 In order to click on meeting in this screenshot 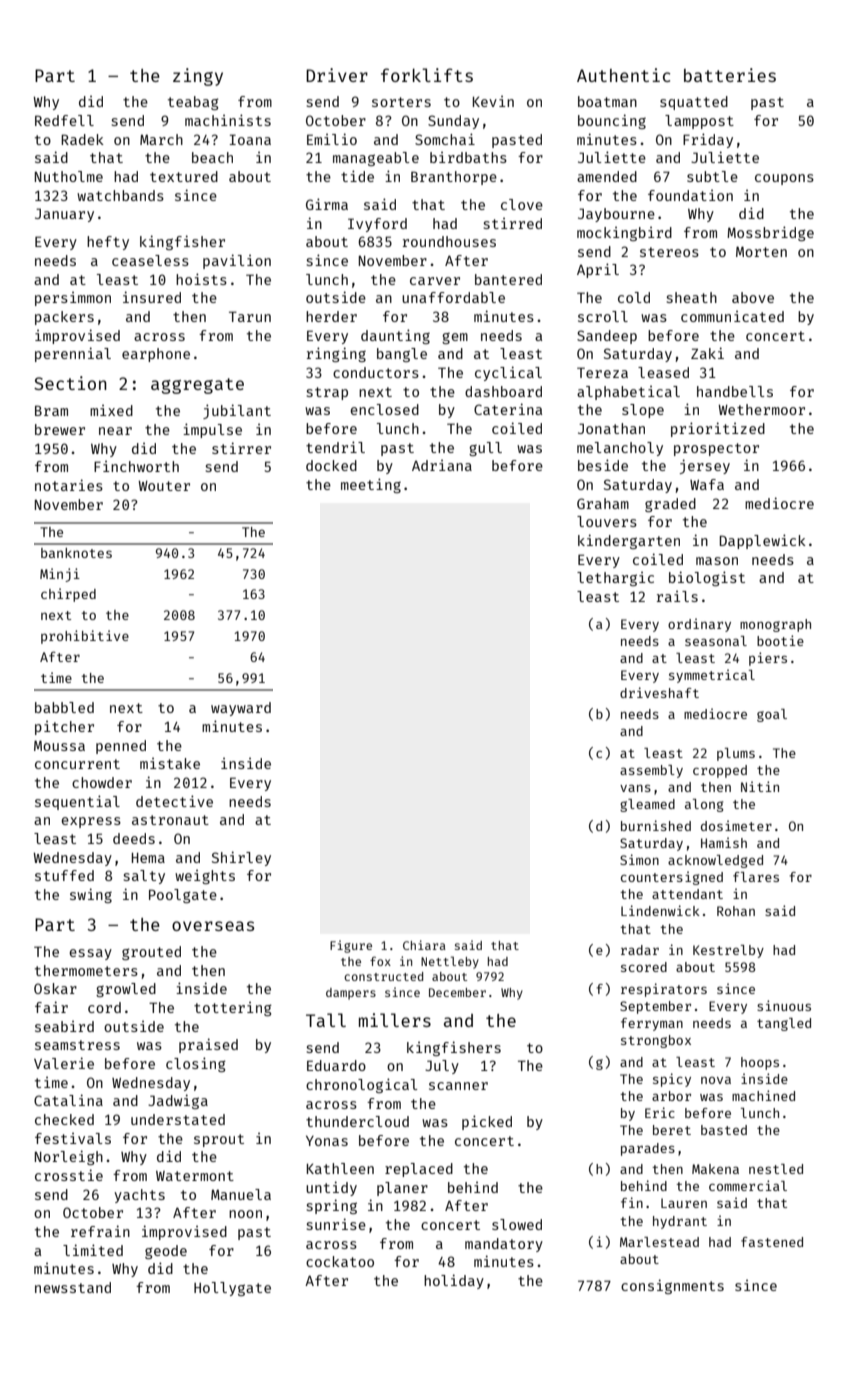, I will do `click(371, 485)`.
